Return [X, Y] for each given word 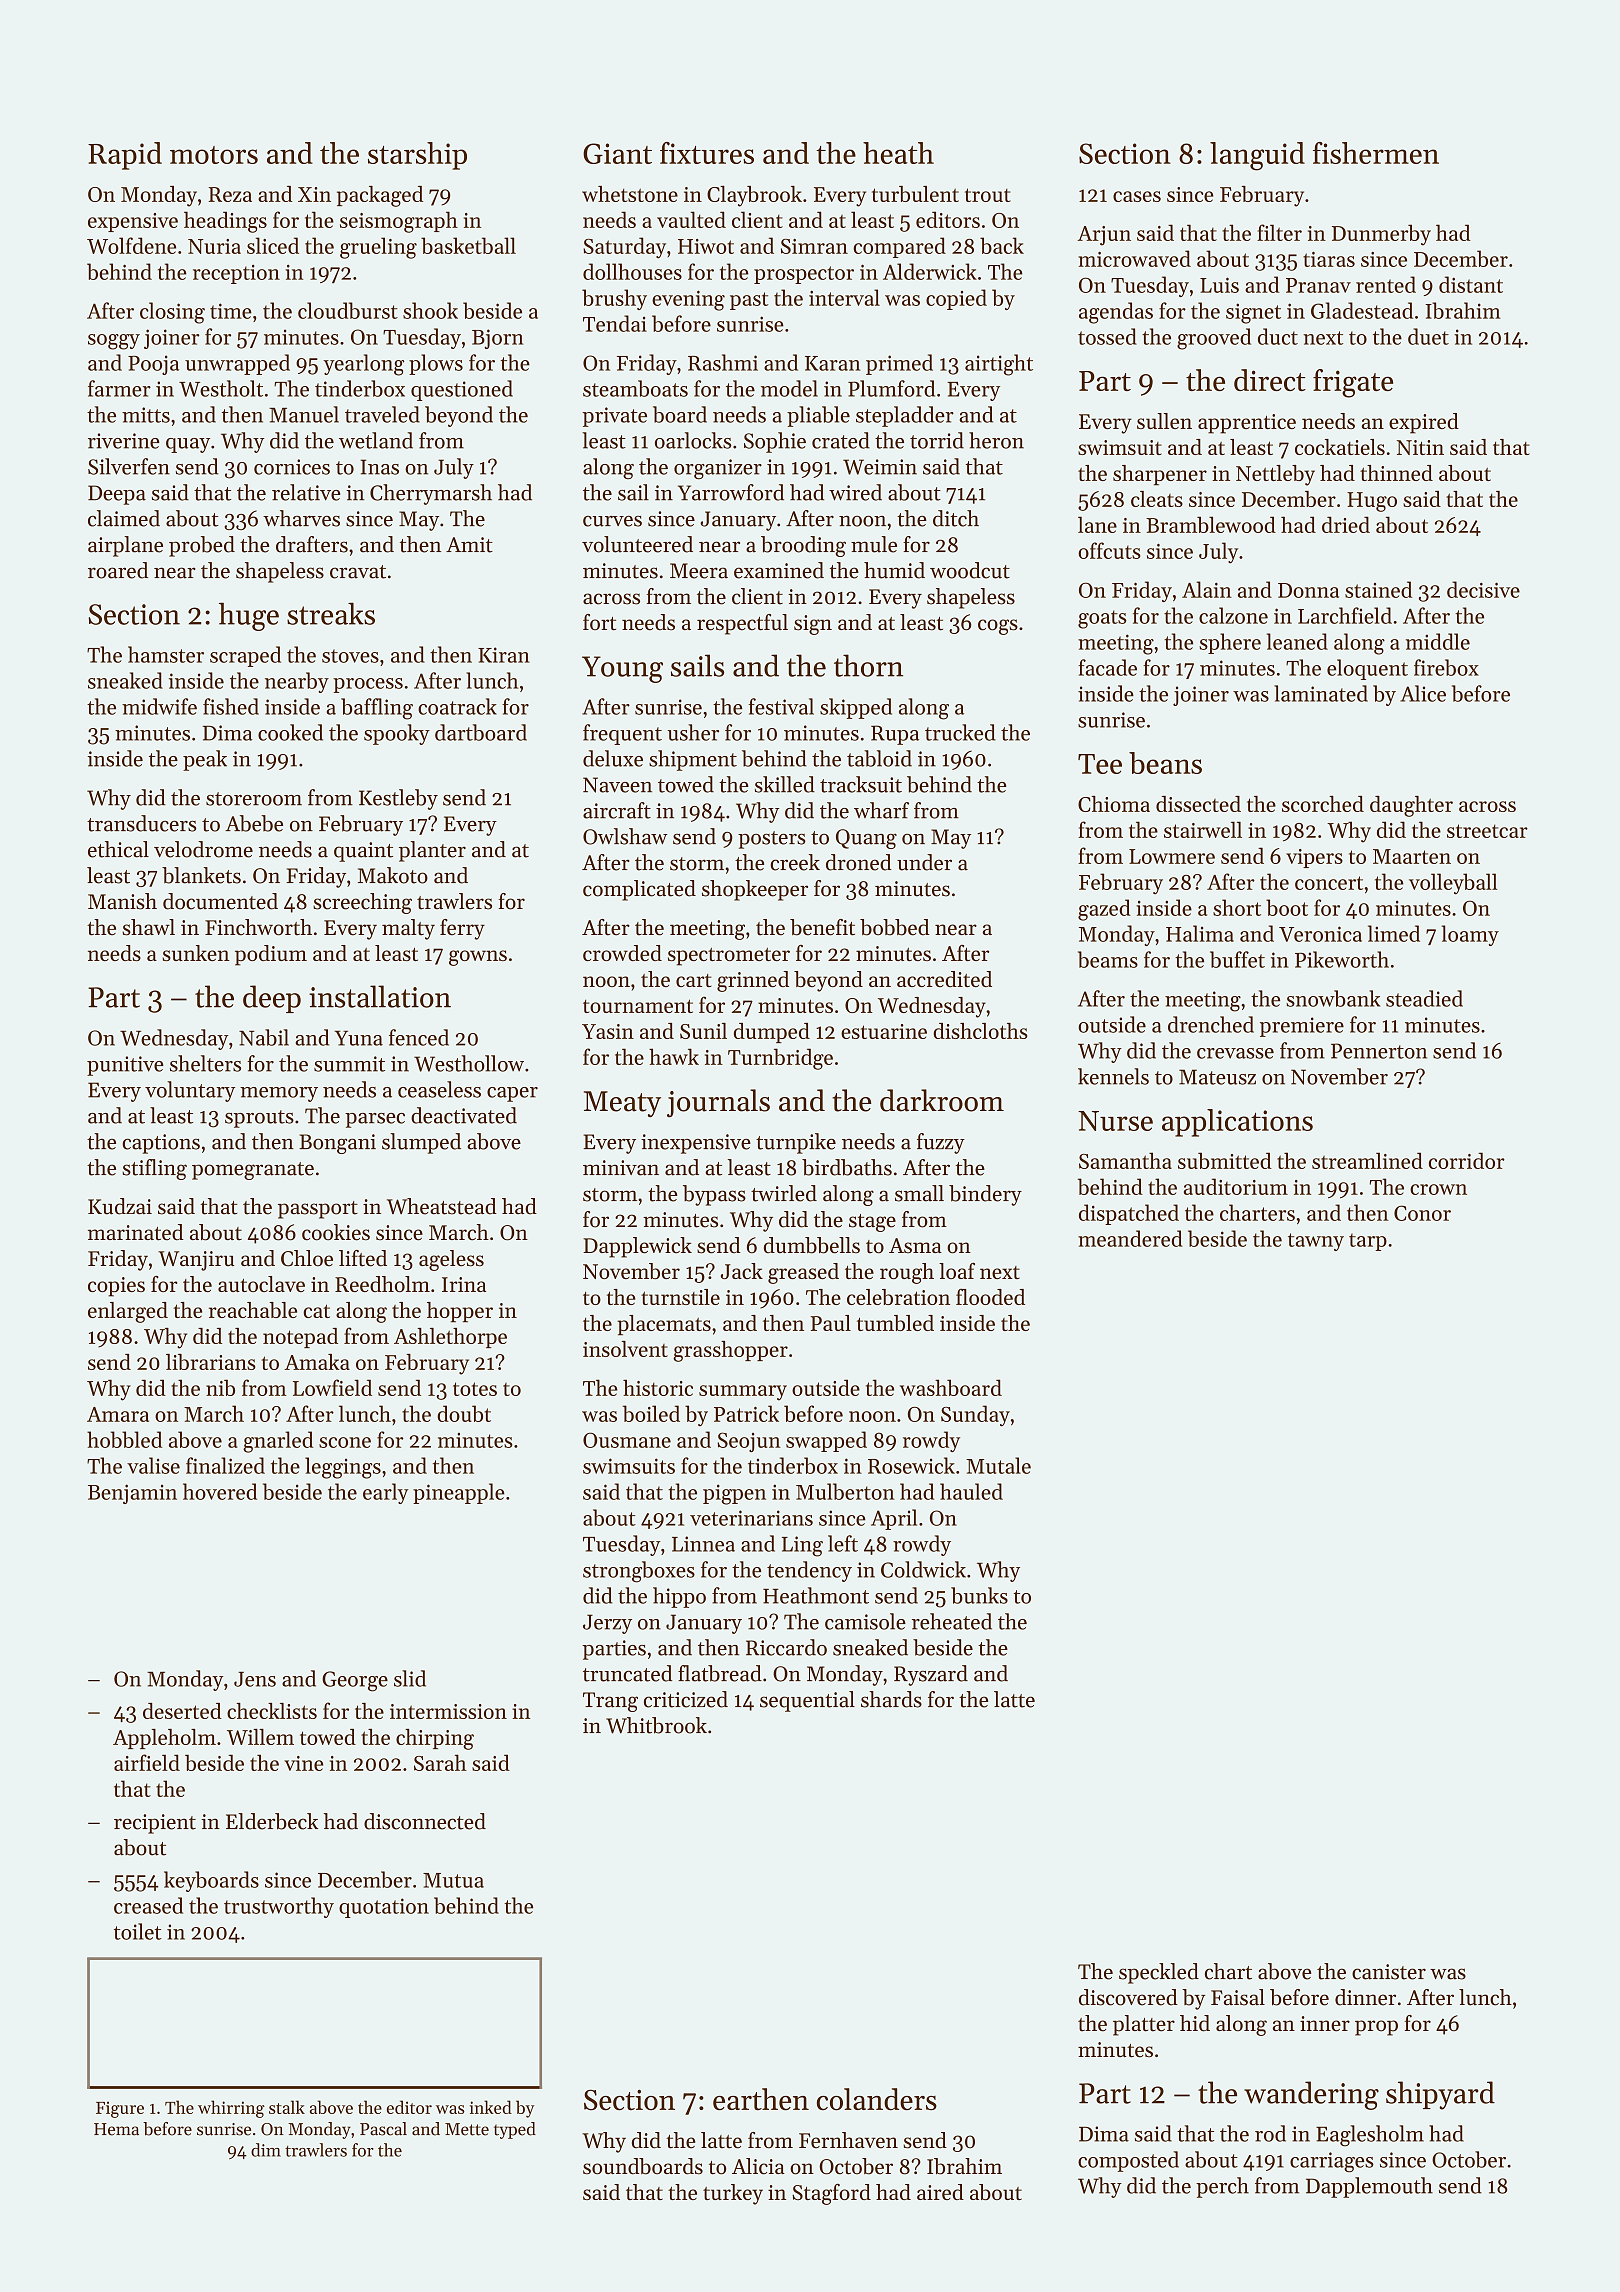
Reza [230, 194]
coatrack [457, 706]
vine [303, 1763]
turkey [733, 2194]
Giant [617, 153]
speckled [1159, 1973]
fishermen [1376, 153]
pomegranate [253, 1171]
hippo [679, 1597]
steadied [1424, 998]
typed [515, 2130]
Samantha [1125, 1160]
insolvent [625, 1349]
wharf [881, 810]
